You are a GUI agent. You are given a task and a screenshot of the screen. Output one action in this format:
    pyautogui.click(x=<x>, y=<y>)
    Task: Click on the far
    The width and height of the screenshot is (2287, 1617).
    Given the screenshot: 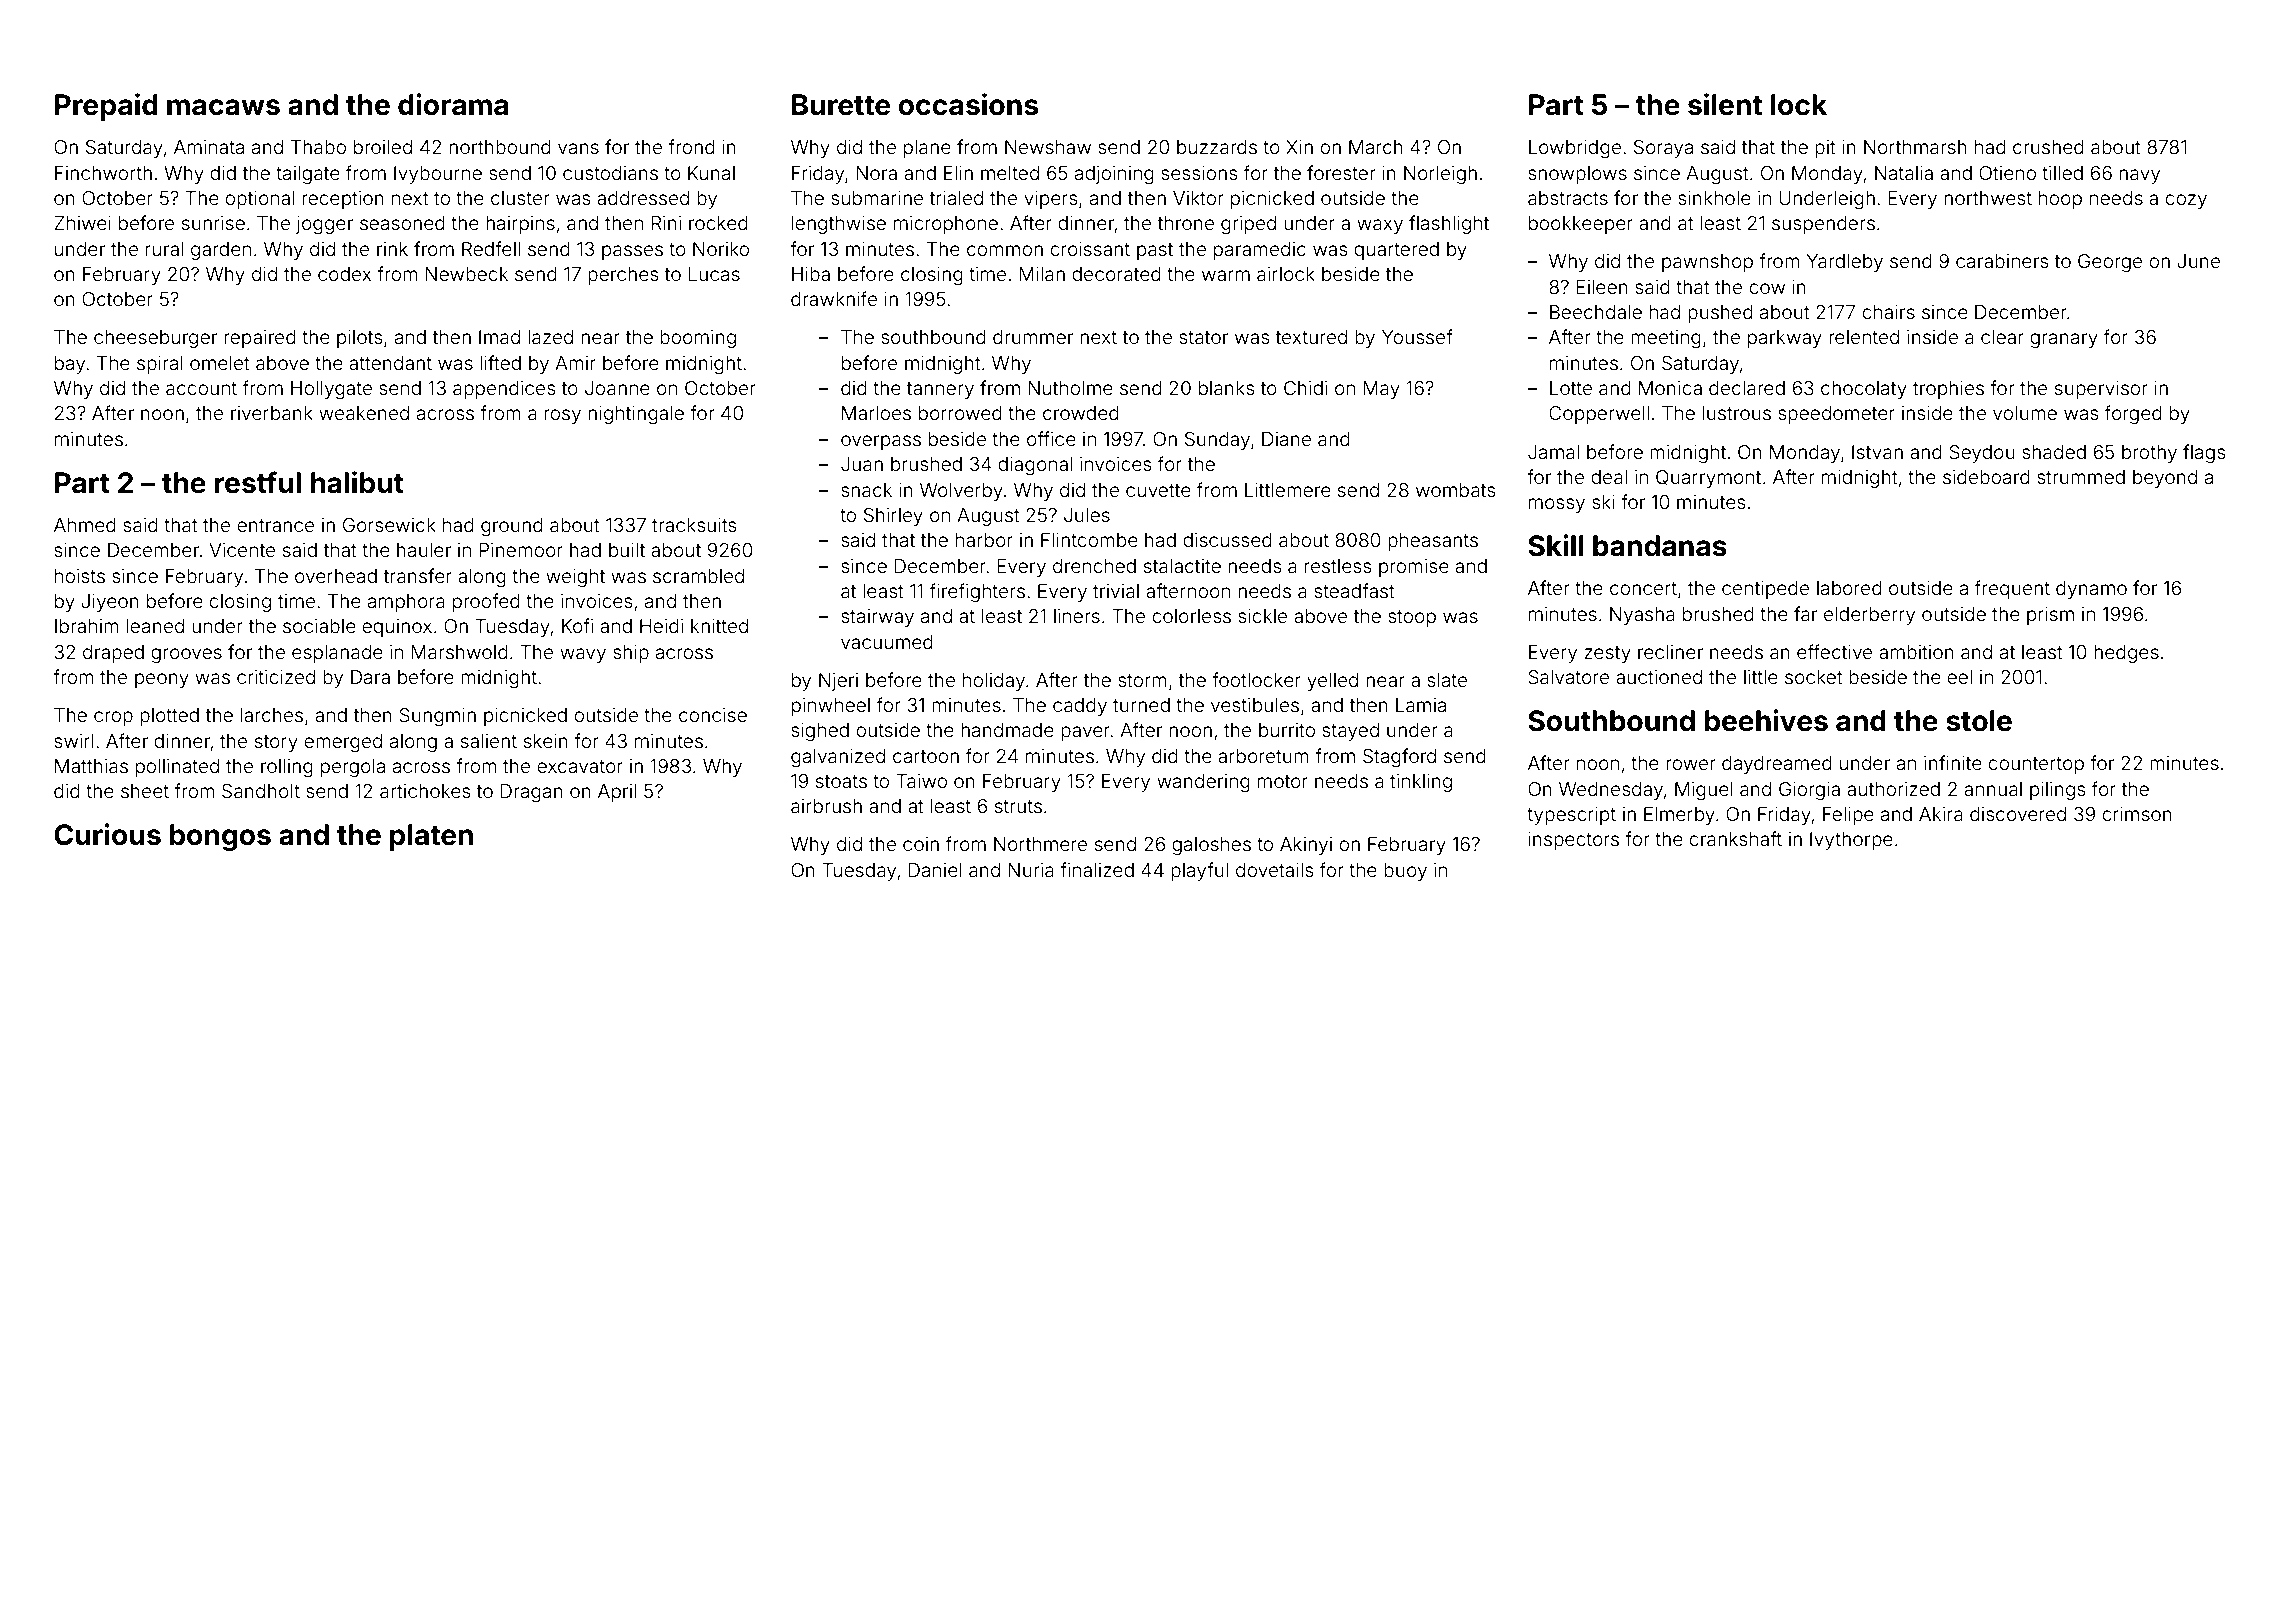 What is the action you would take?
    pyautogui.click(x=1805, y=613)
